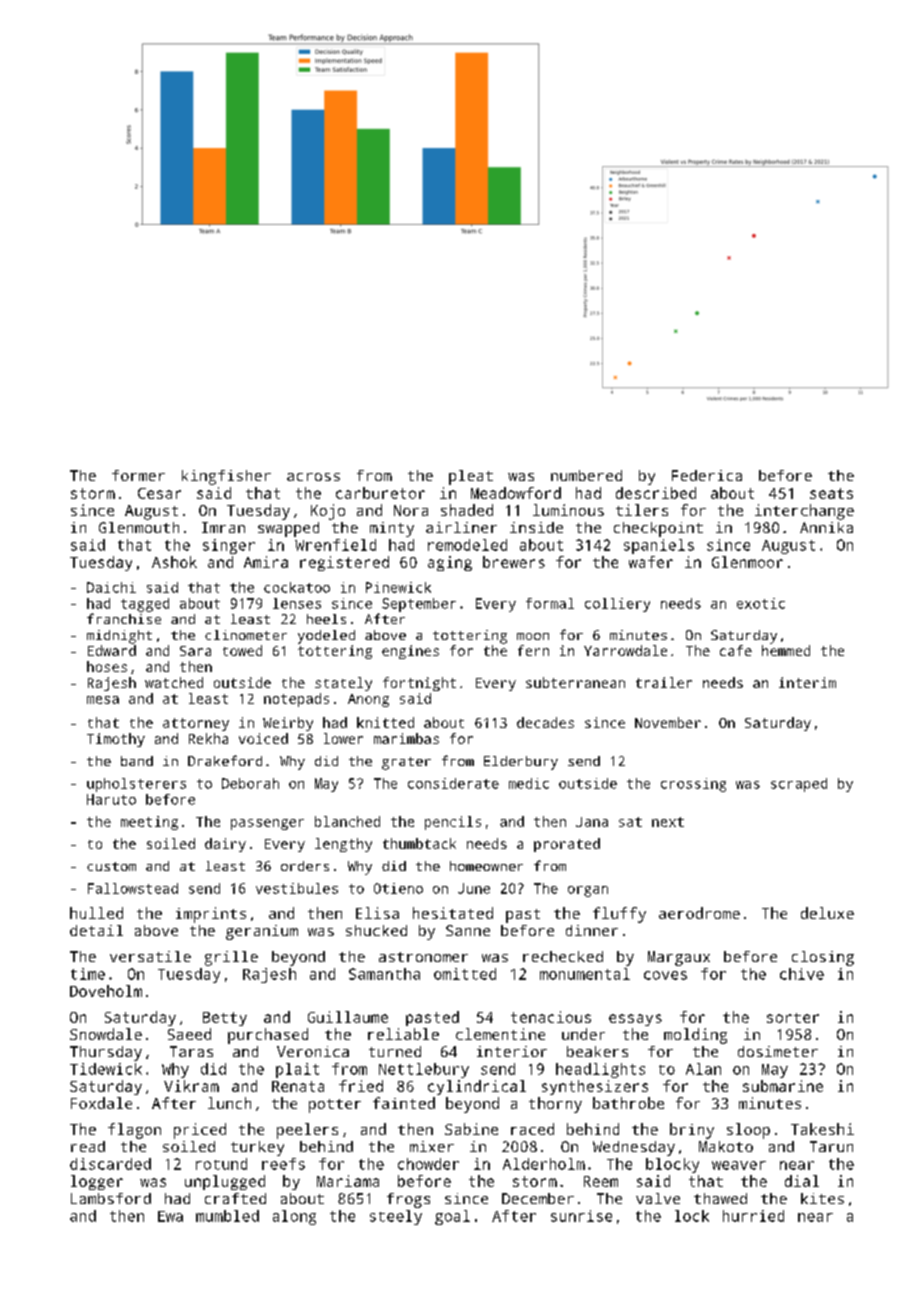 This screenshot has height=1314, width=924. What do you see at coordinates (262, 932) in the screenshot?
I see `geranium` at bounding box center [262, 932].
